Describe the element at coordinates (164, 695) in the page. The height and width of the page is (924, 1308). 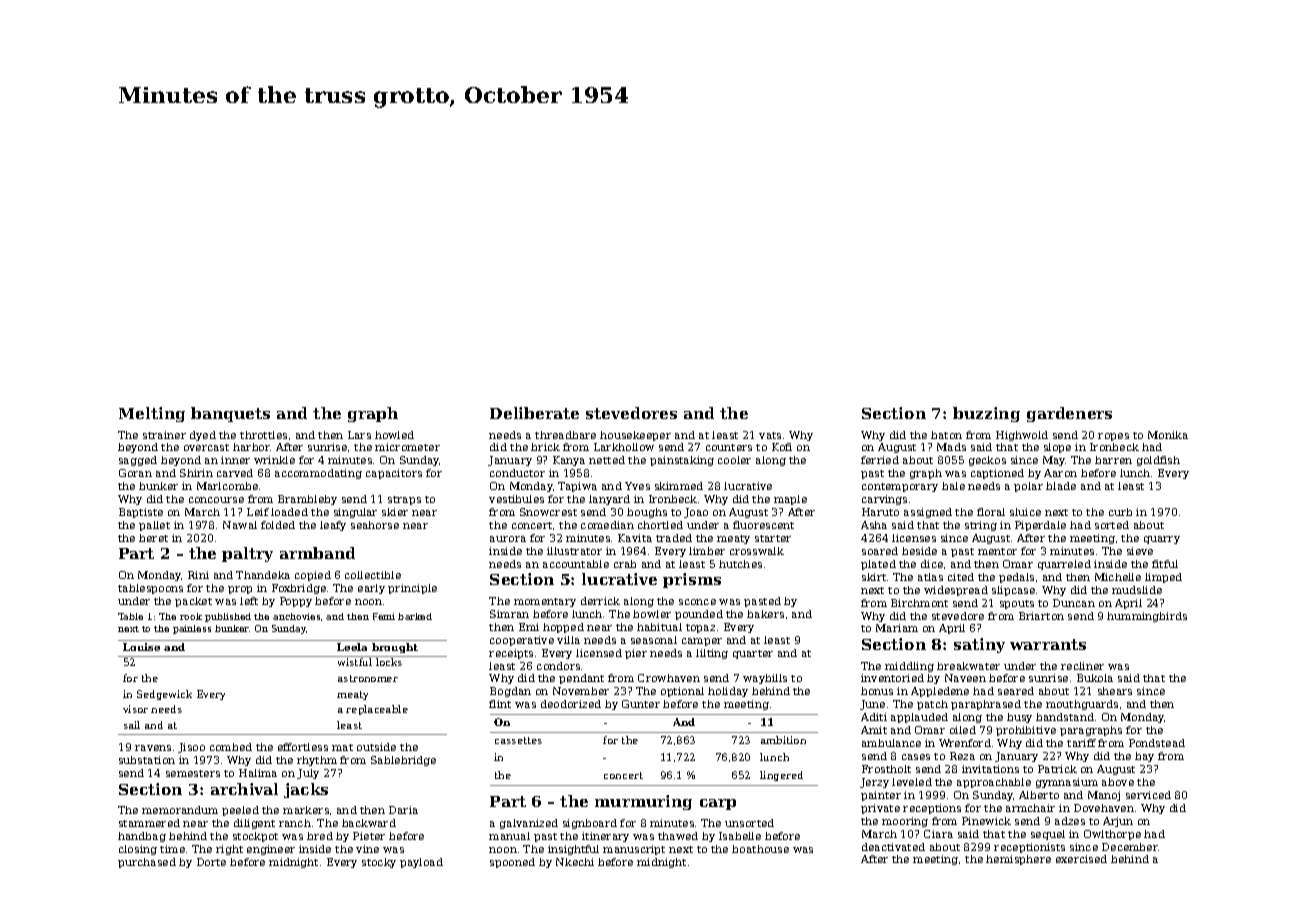
I see `Sedgewick` at that location.
